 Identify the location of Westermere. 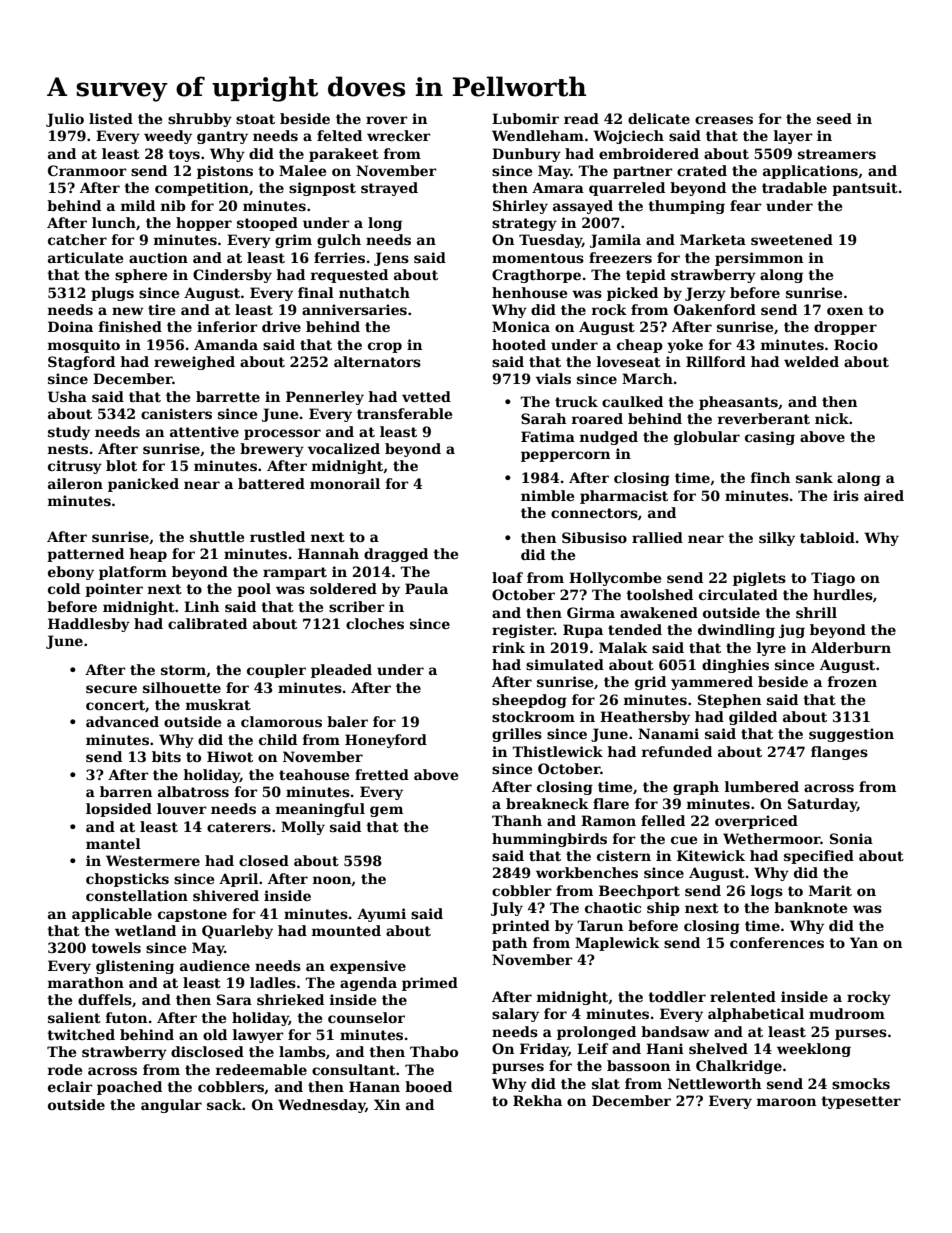
(153, 860).
